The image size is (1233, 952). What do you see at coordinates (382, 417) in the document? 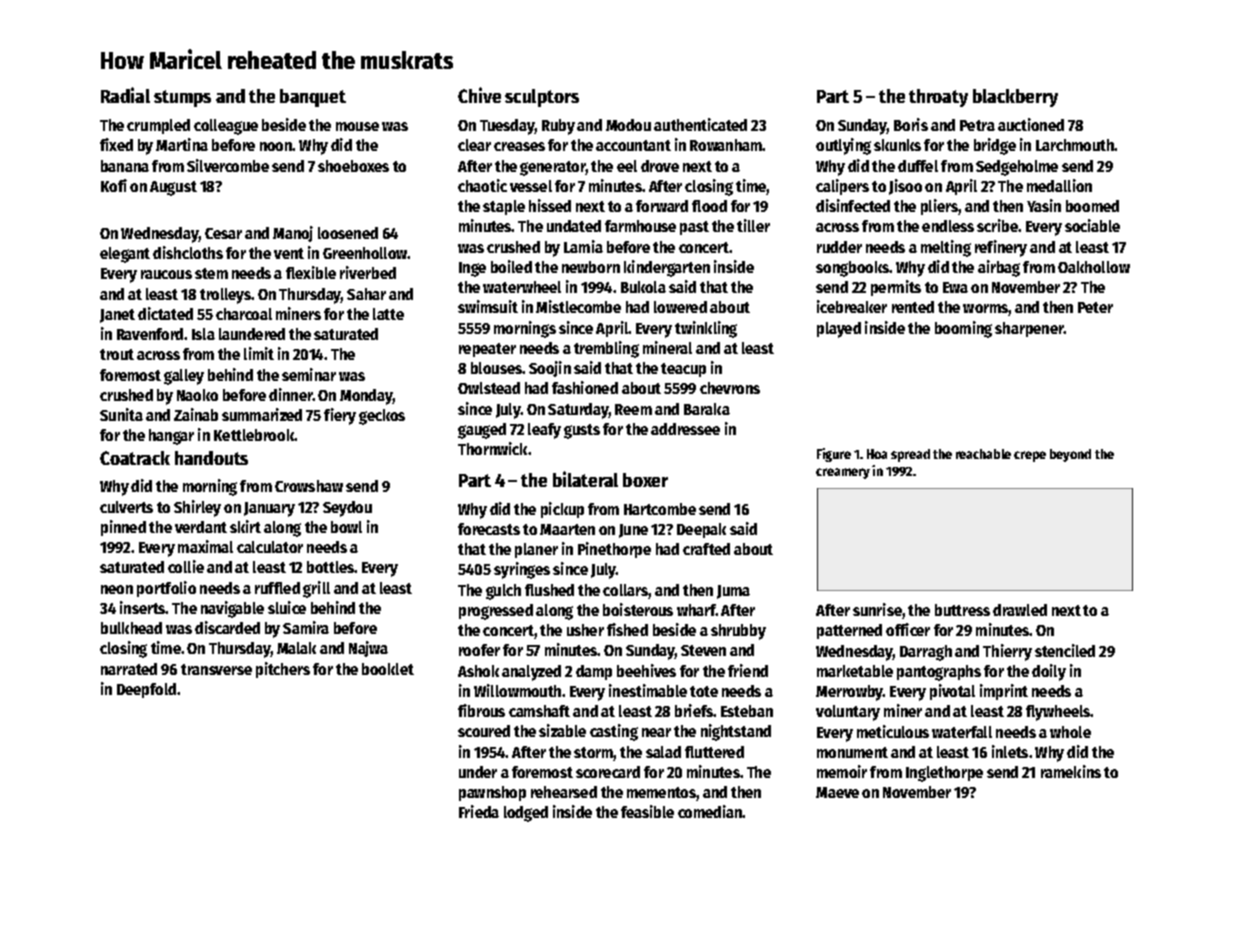
I see `geckos` at bounding box center [382, 417].
